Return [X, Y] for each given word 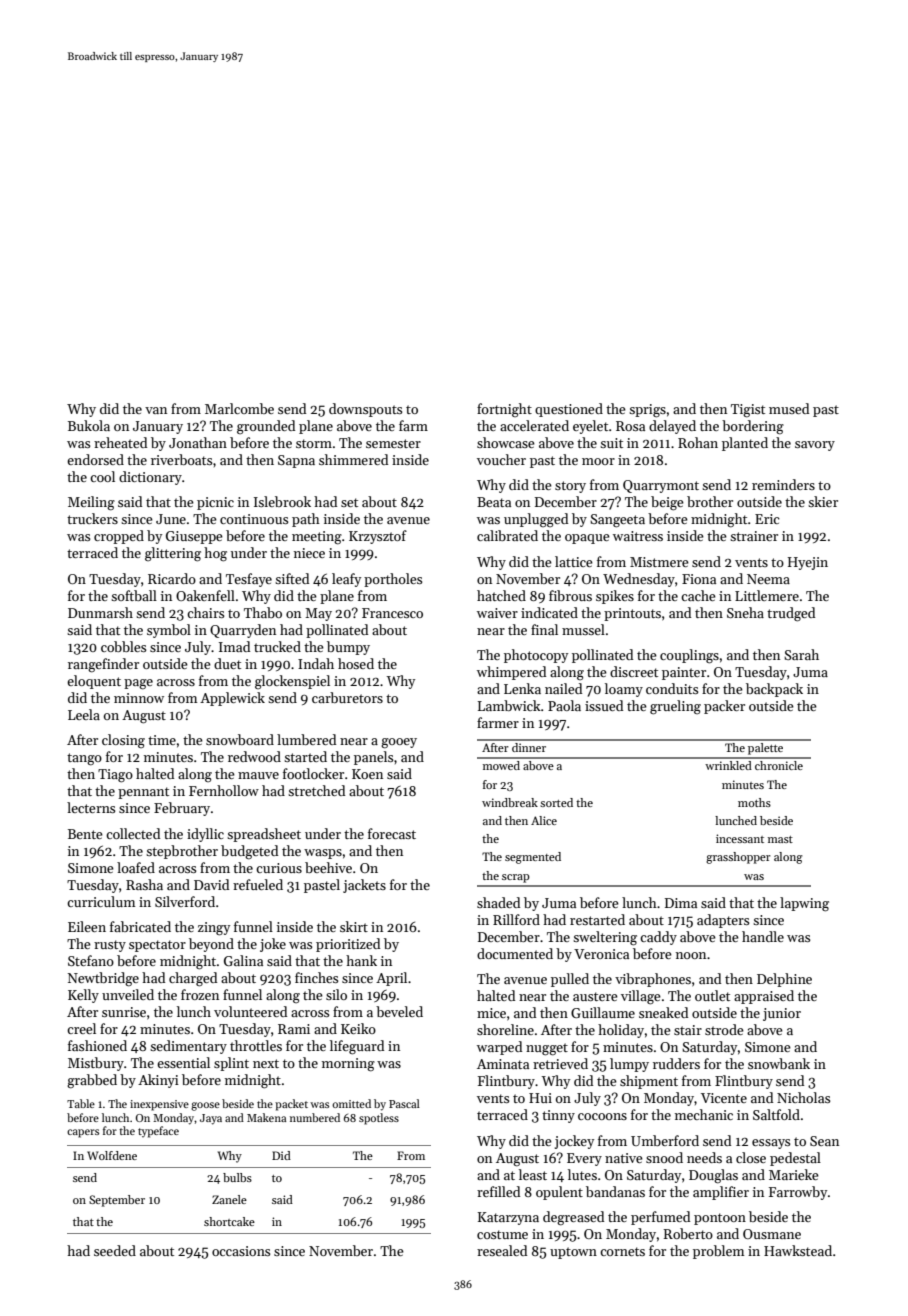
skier [823, 501]
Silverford [185, 901]
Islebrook [282, 501]
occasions [241, 1251]
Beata [494, 502]
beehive [328, 867]
